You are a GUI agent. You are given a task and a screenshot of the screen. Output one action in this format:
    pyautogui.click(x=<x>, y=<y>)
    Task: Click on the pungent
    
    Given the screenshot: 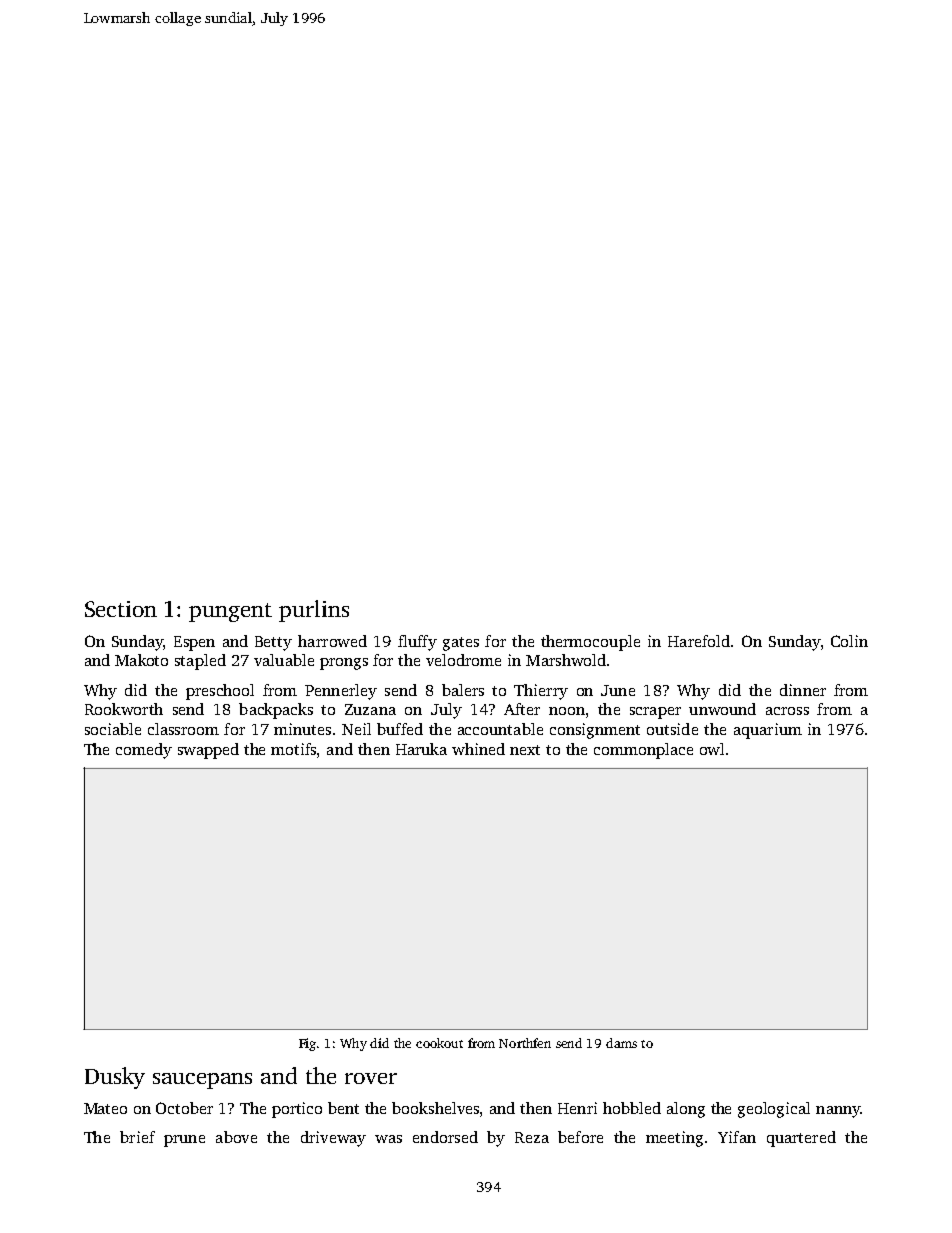 What is the action you would take?
    pyautogui.click(x=230, y=612)
